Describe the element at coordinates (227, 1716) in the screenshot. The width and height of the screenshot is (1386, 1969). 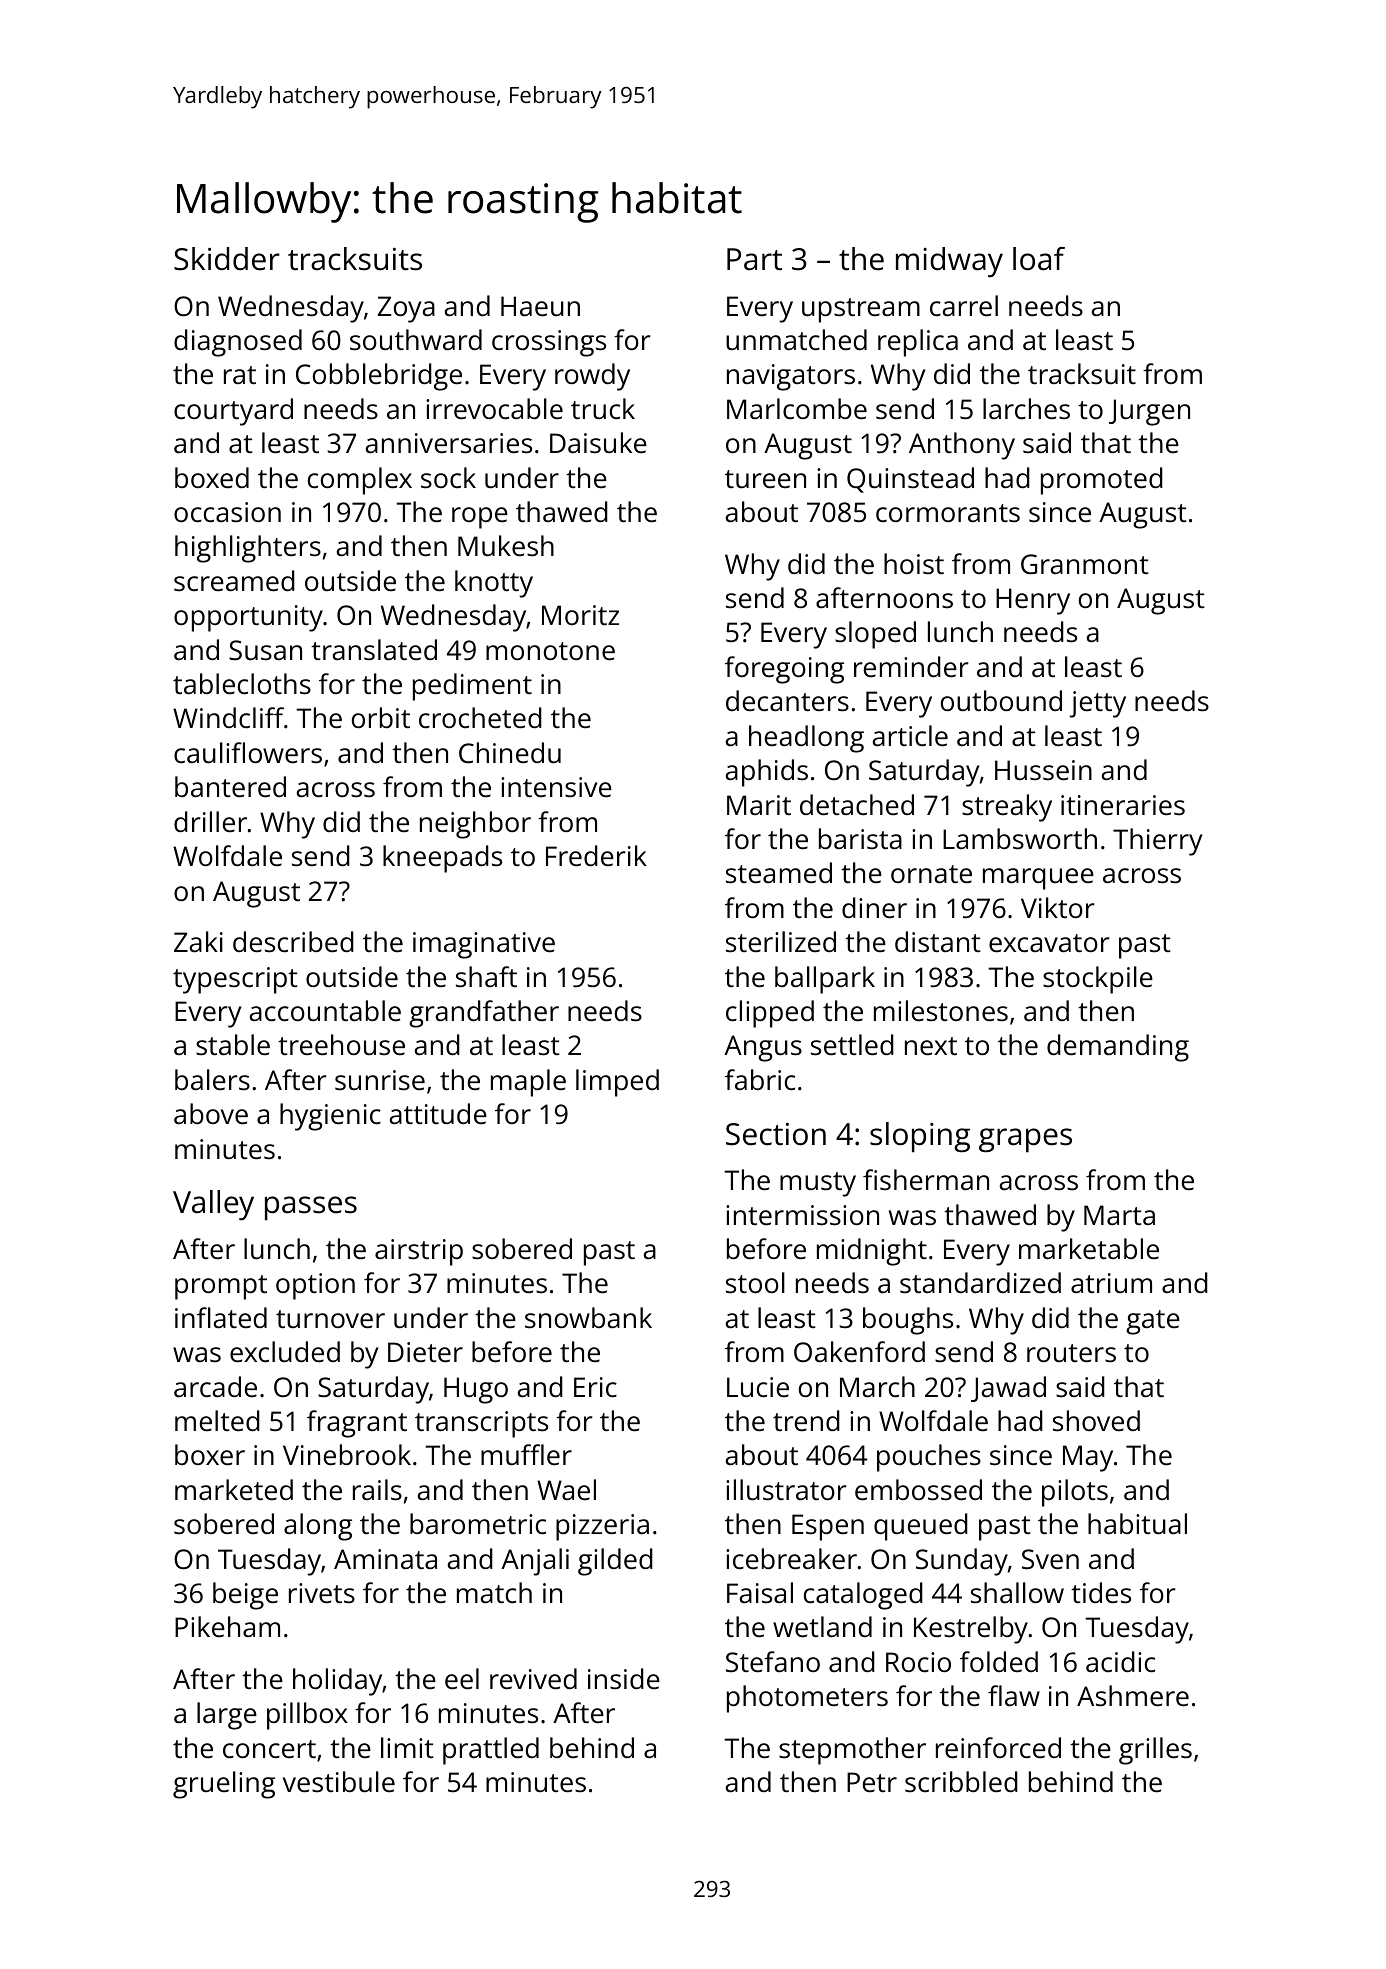
I see `large` at that location.
